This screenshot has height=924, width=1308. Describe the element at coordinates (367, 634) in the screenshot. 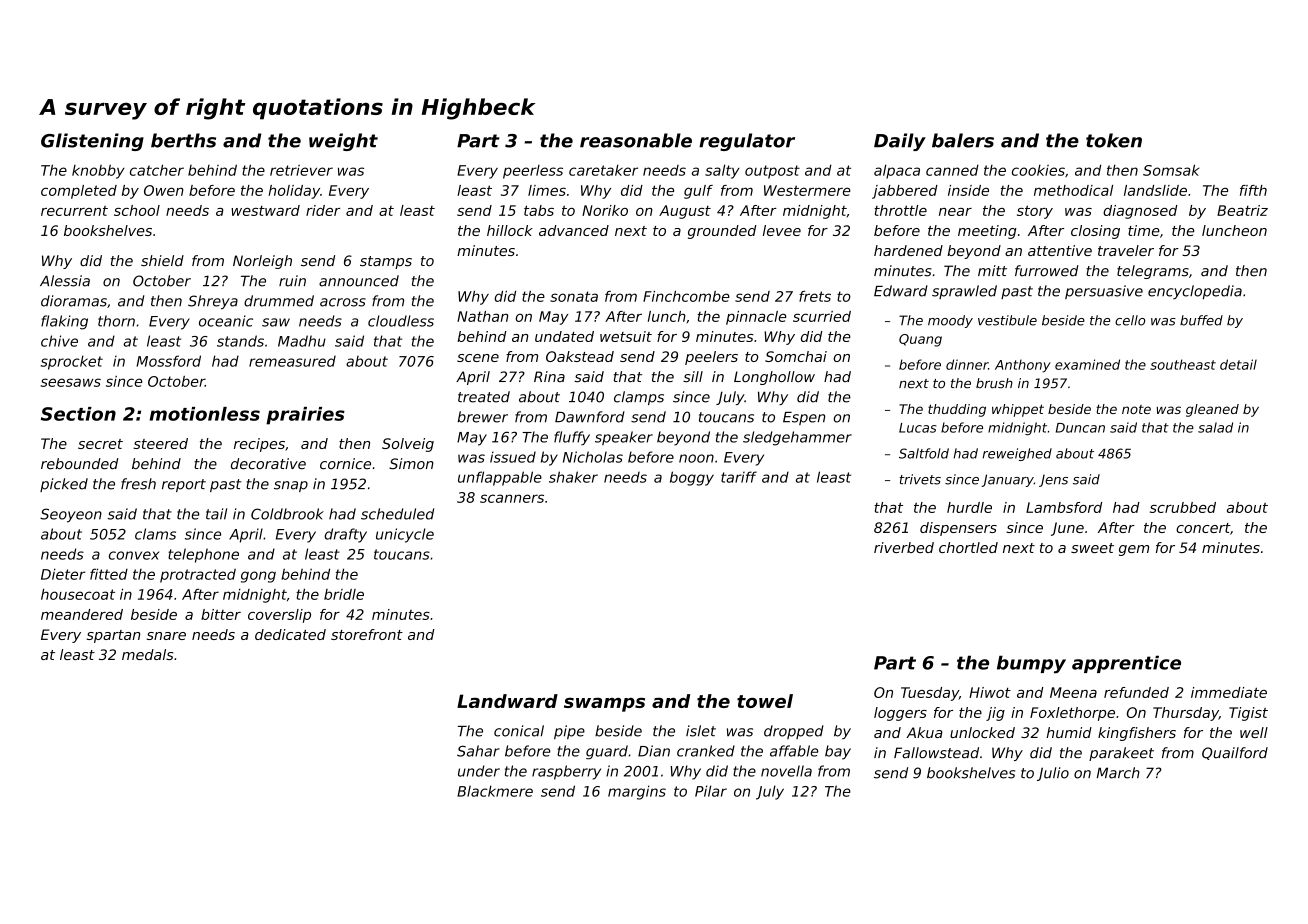

I see `storefront` at that location.
